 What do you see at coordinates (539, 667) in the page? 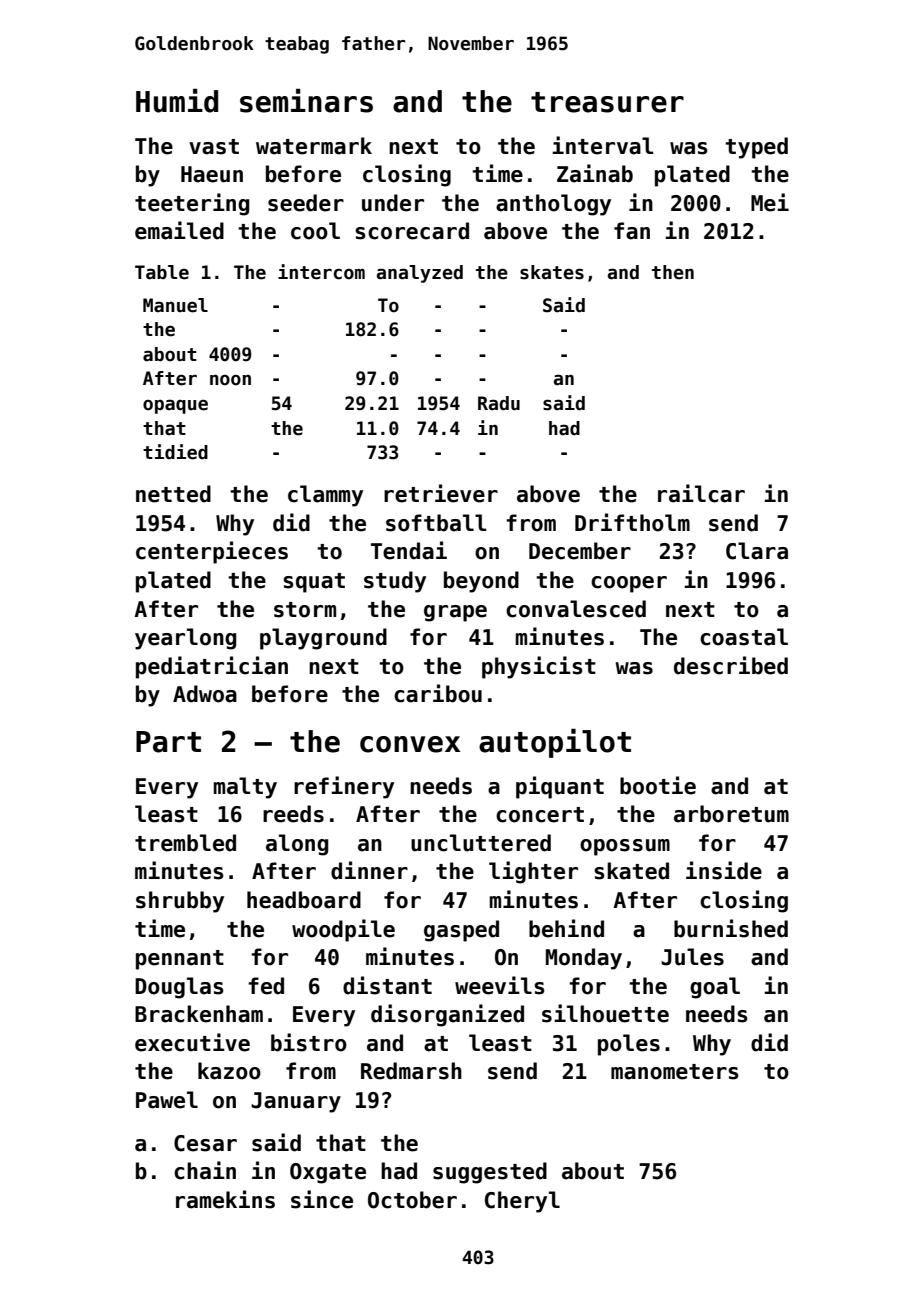
I see `physicist` at bounding box center [539, 667].
